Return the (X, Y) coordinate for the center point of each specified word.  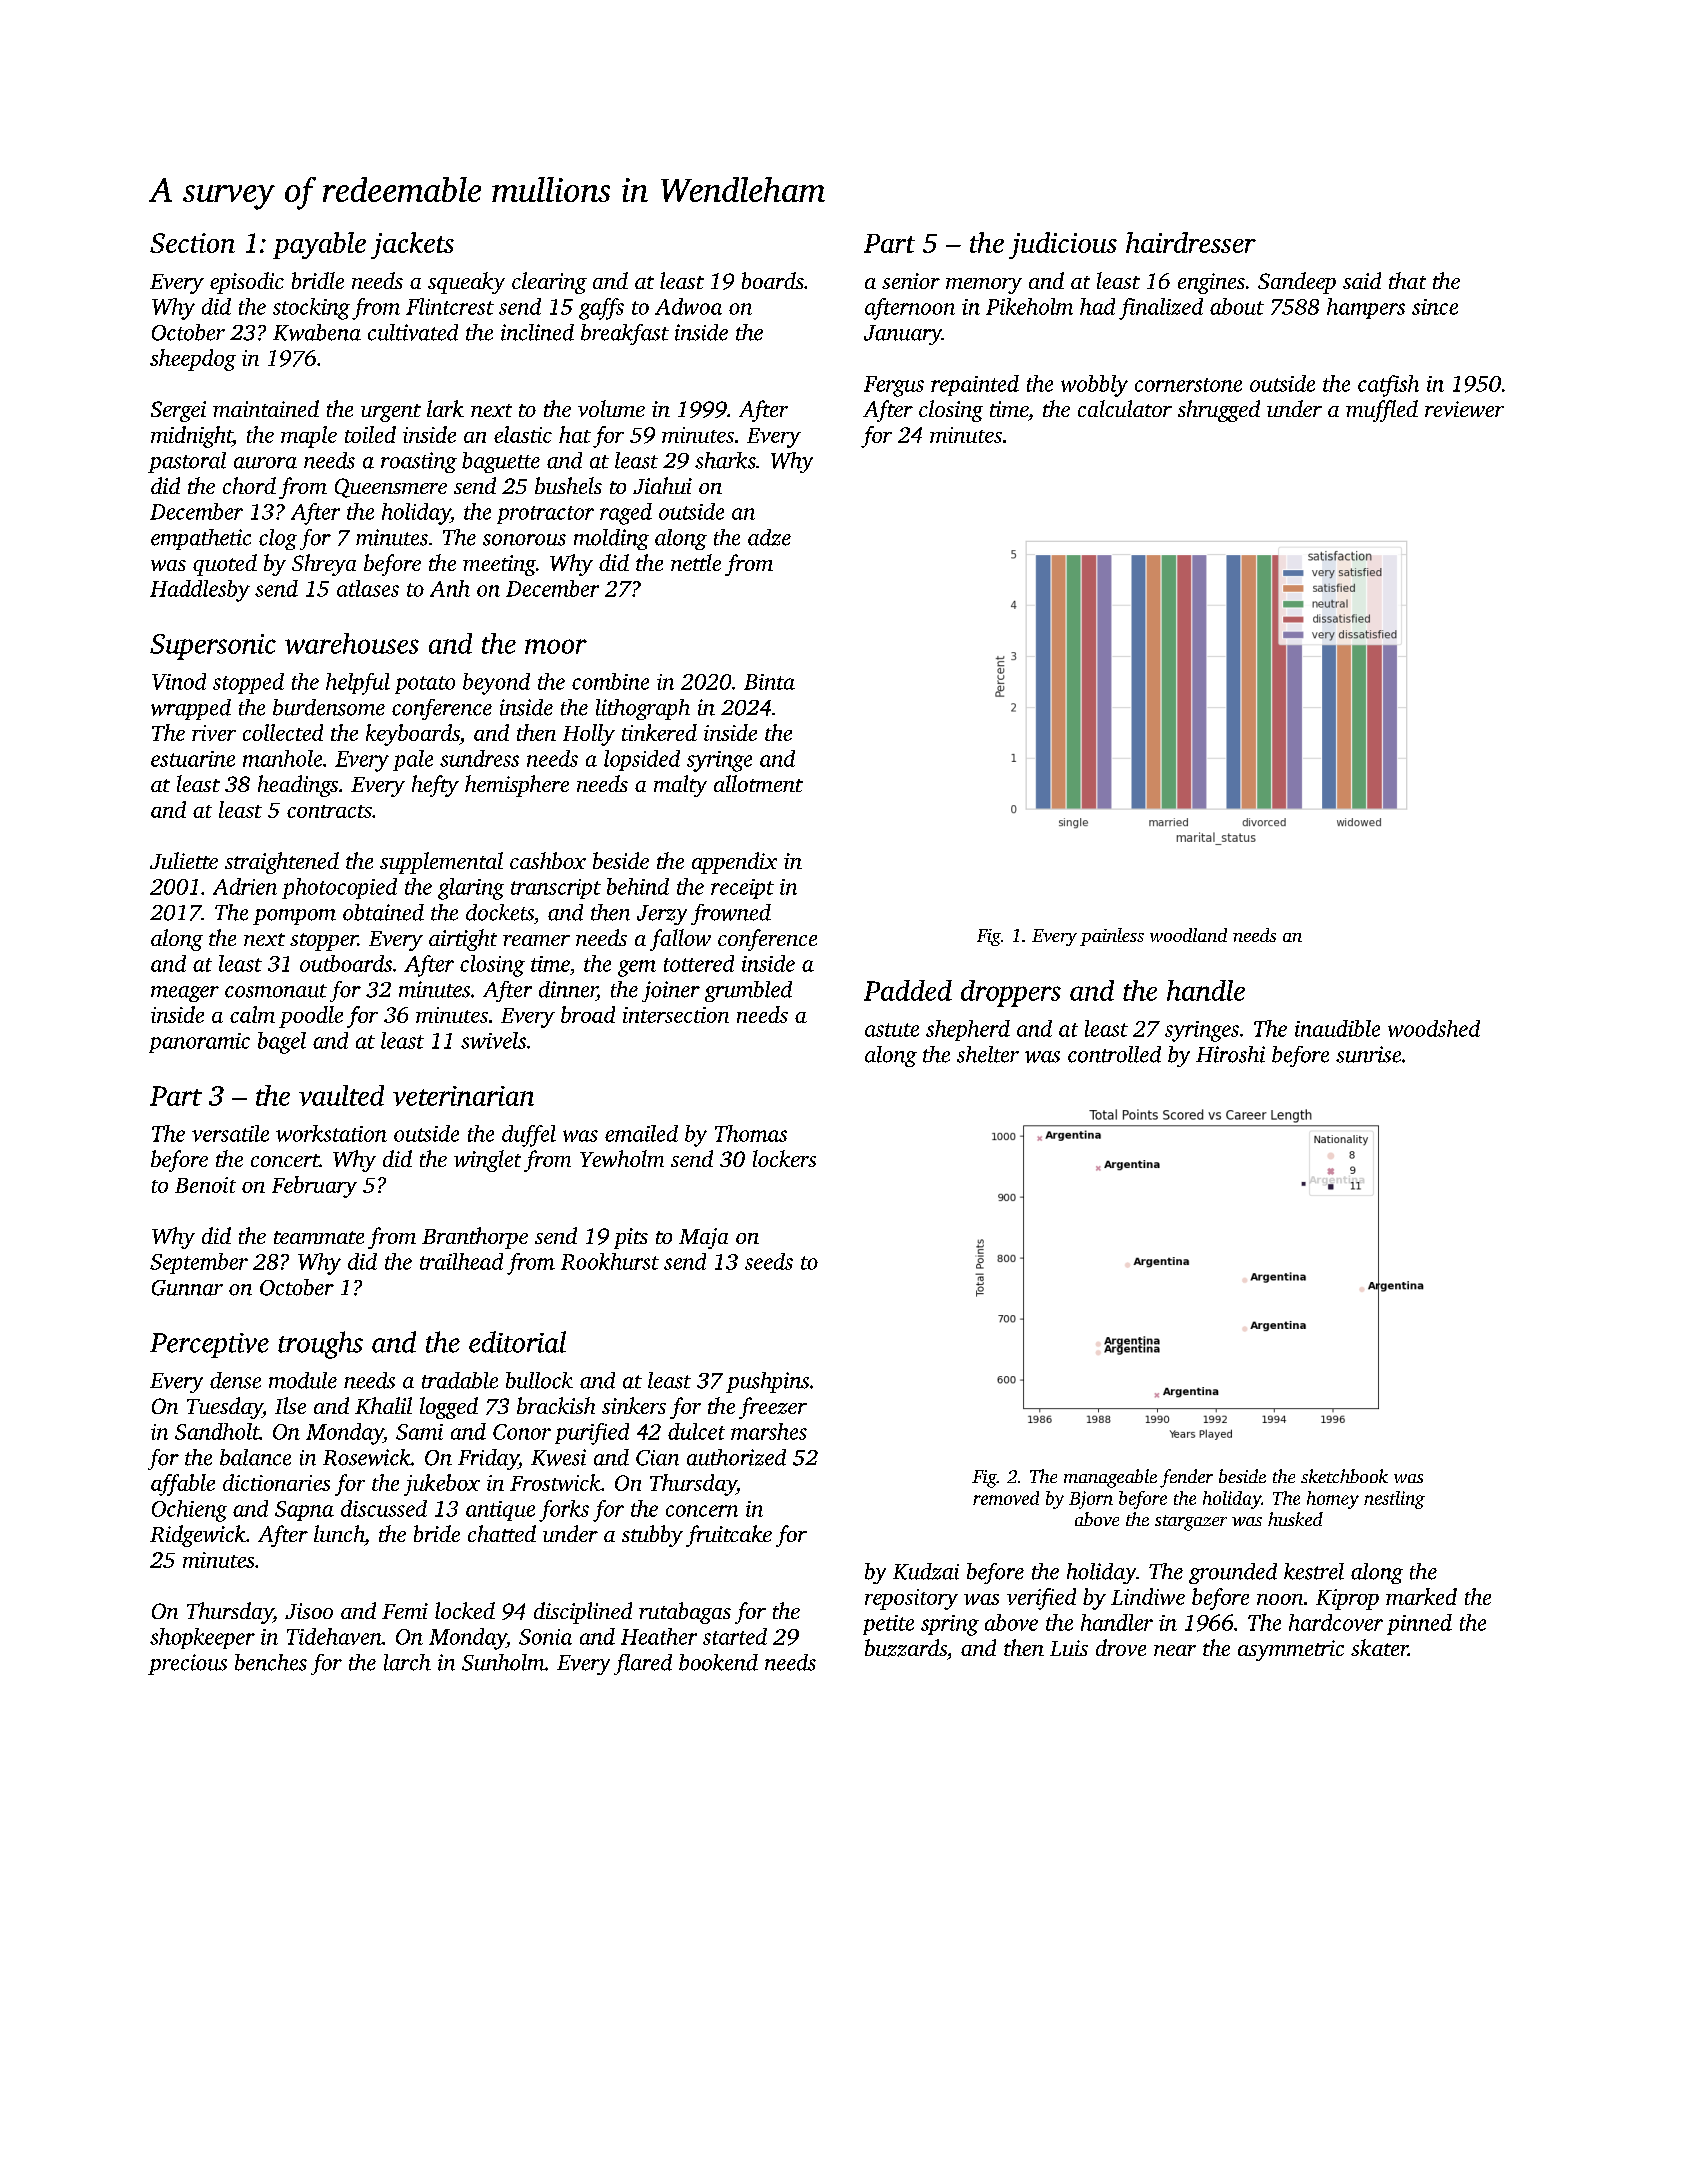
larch (407, 1662)
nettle (696, 562)
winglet (487, 1161)
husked (1295, 1519)
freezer (773, 1408)
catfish (1388, 386)
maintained (266, 408)
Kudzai (926, 1571)
